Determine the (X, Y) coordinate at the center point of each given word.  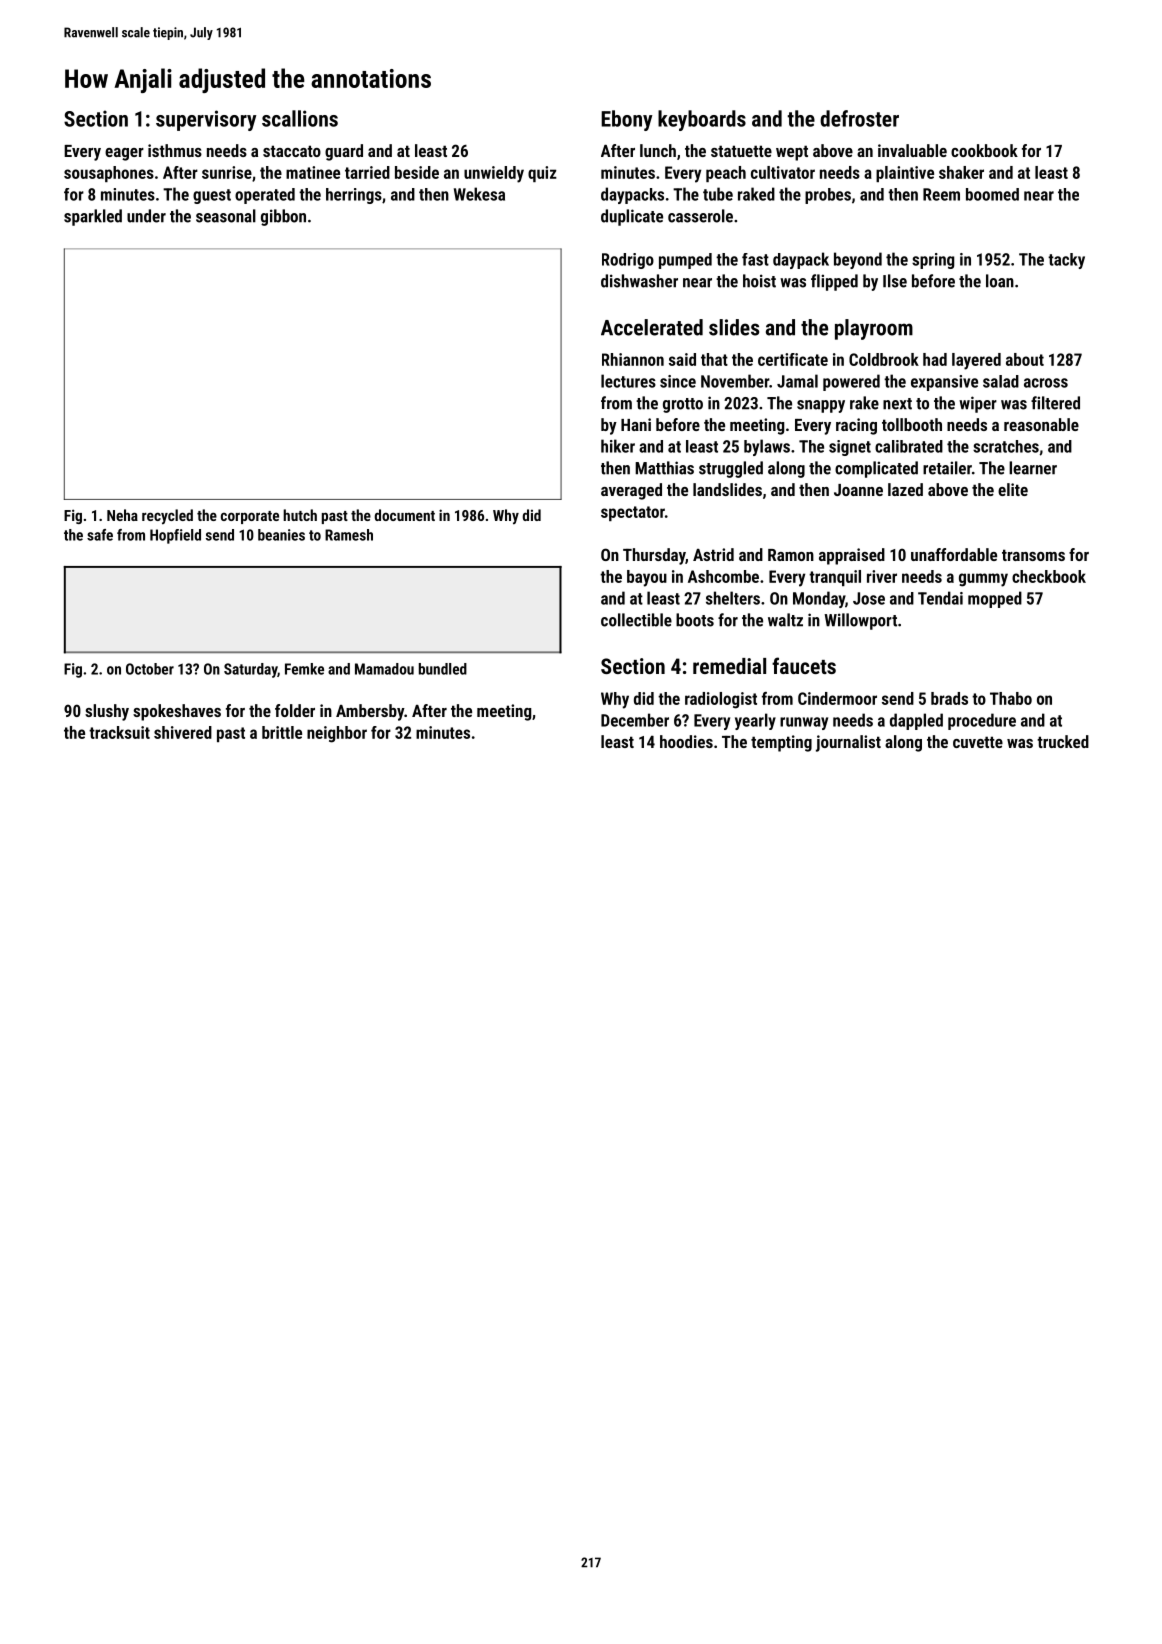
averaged (631, 491)
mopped (995, 599)
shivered (183, 732)
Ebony (626, 120)
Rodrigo (628, 261)
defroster (859, 118)
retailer (947, 468)
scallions (300, 118)
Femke (304, 669)
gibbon (283, 217)
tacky (1066, 261)
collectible (636, 620)
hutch (300, 515)
